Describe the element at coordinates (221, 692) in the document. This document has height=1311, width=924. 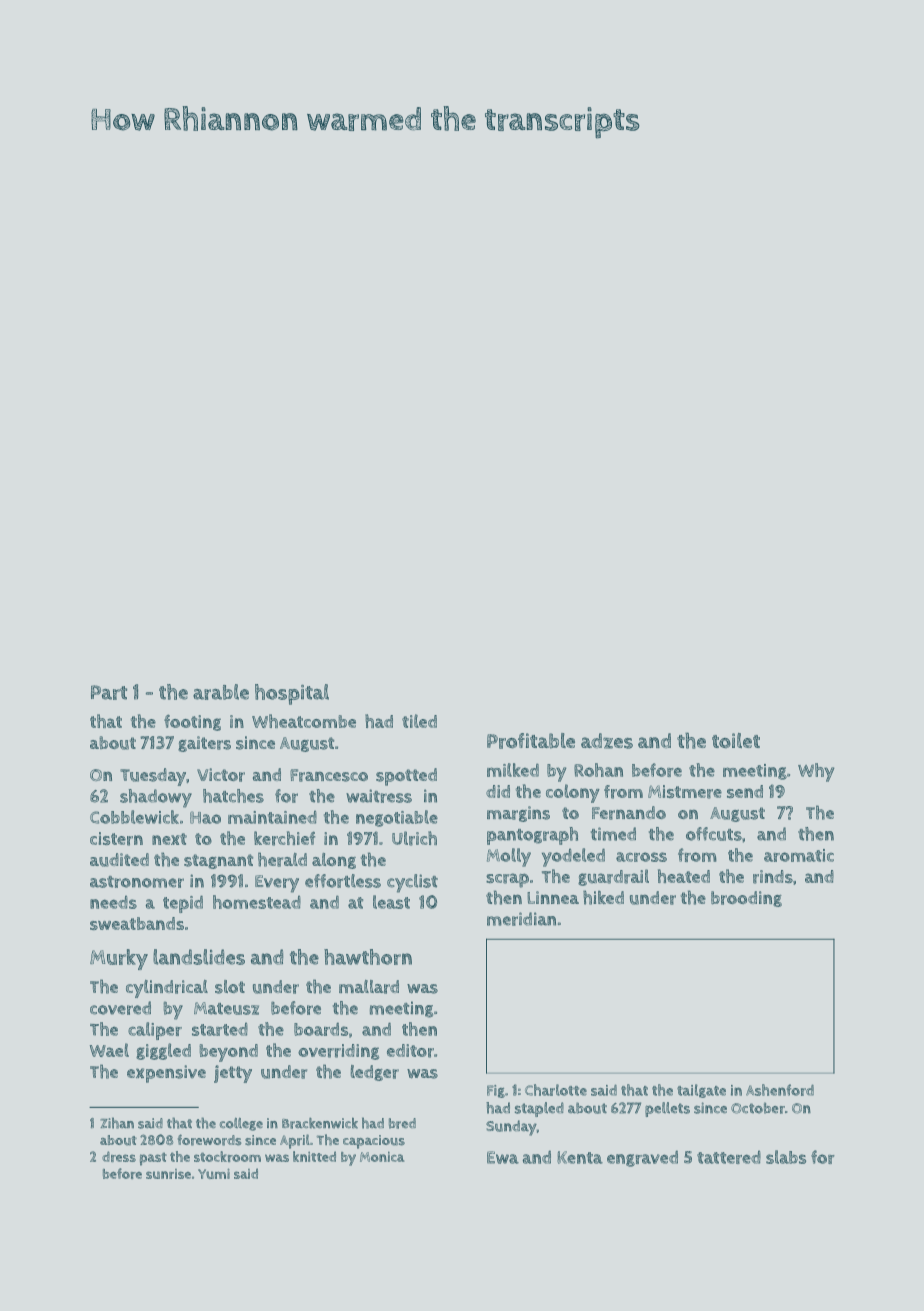
I see `arable` at that location.
